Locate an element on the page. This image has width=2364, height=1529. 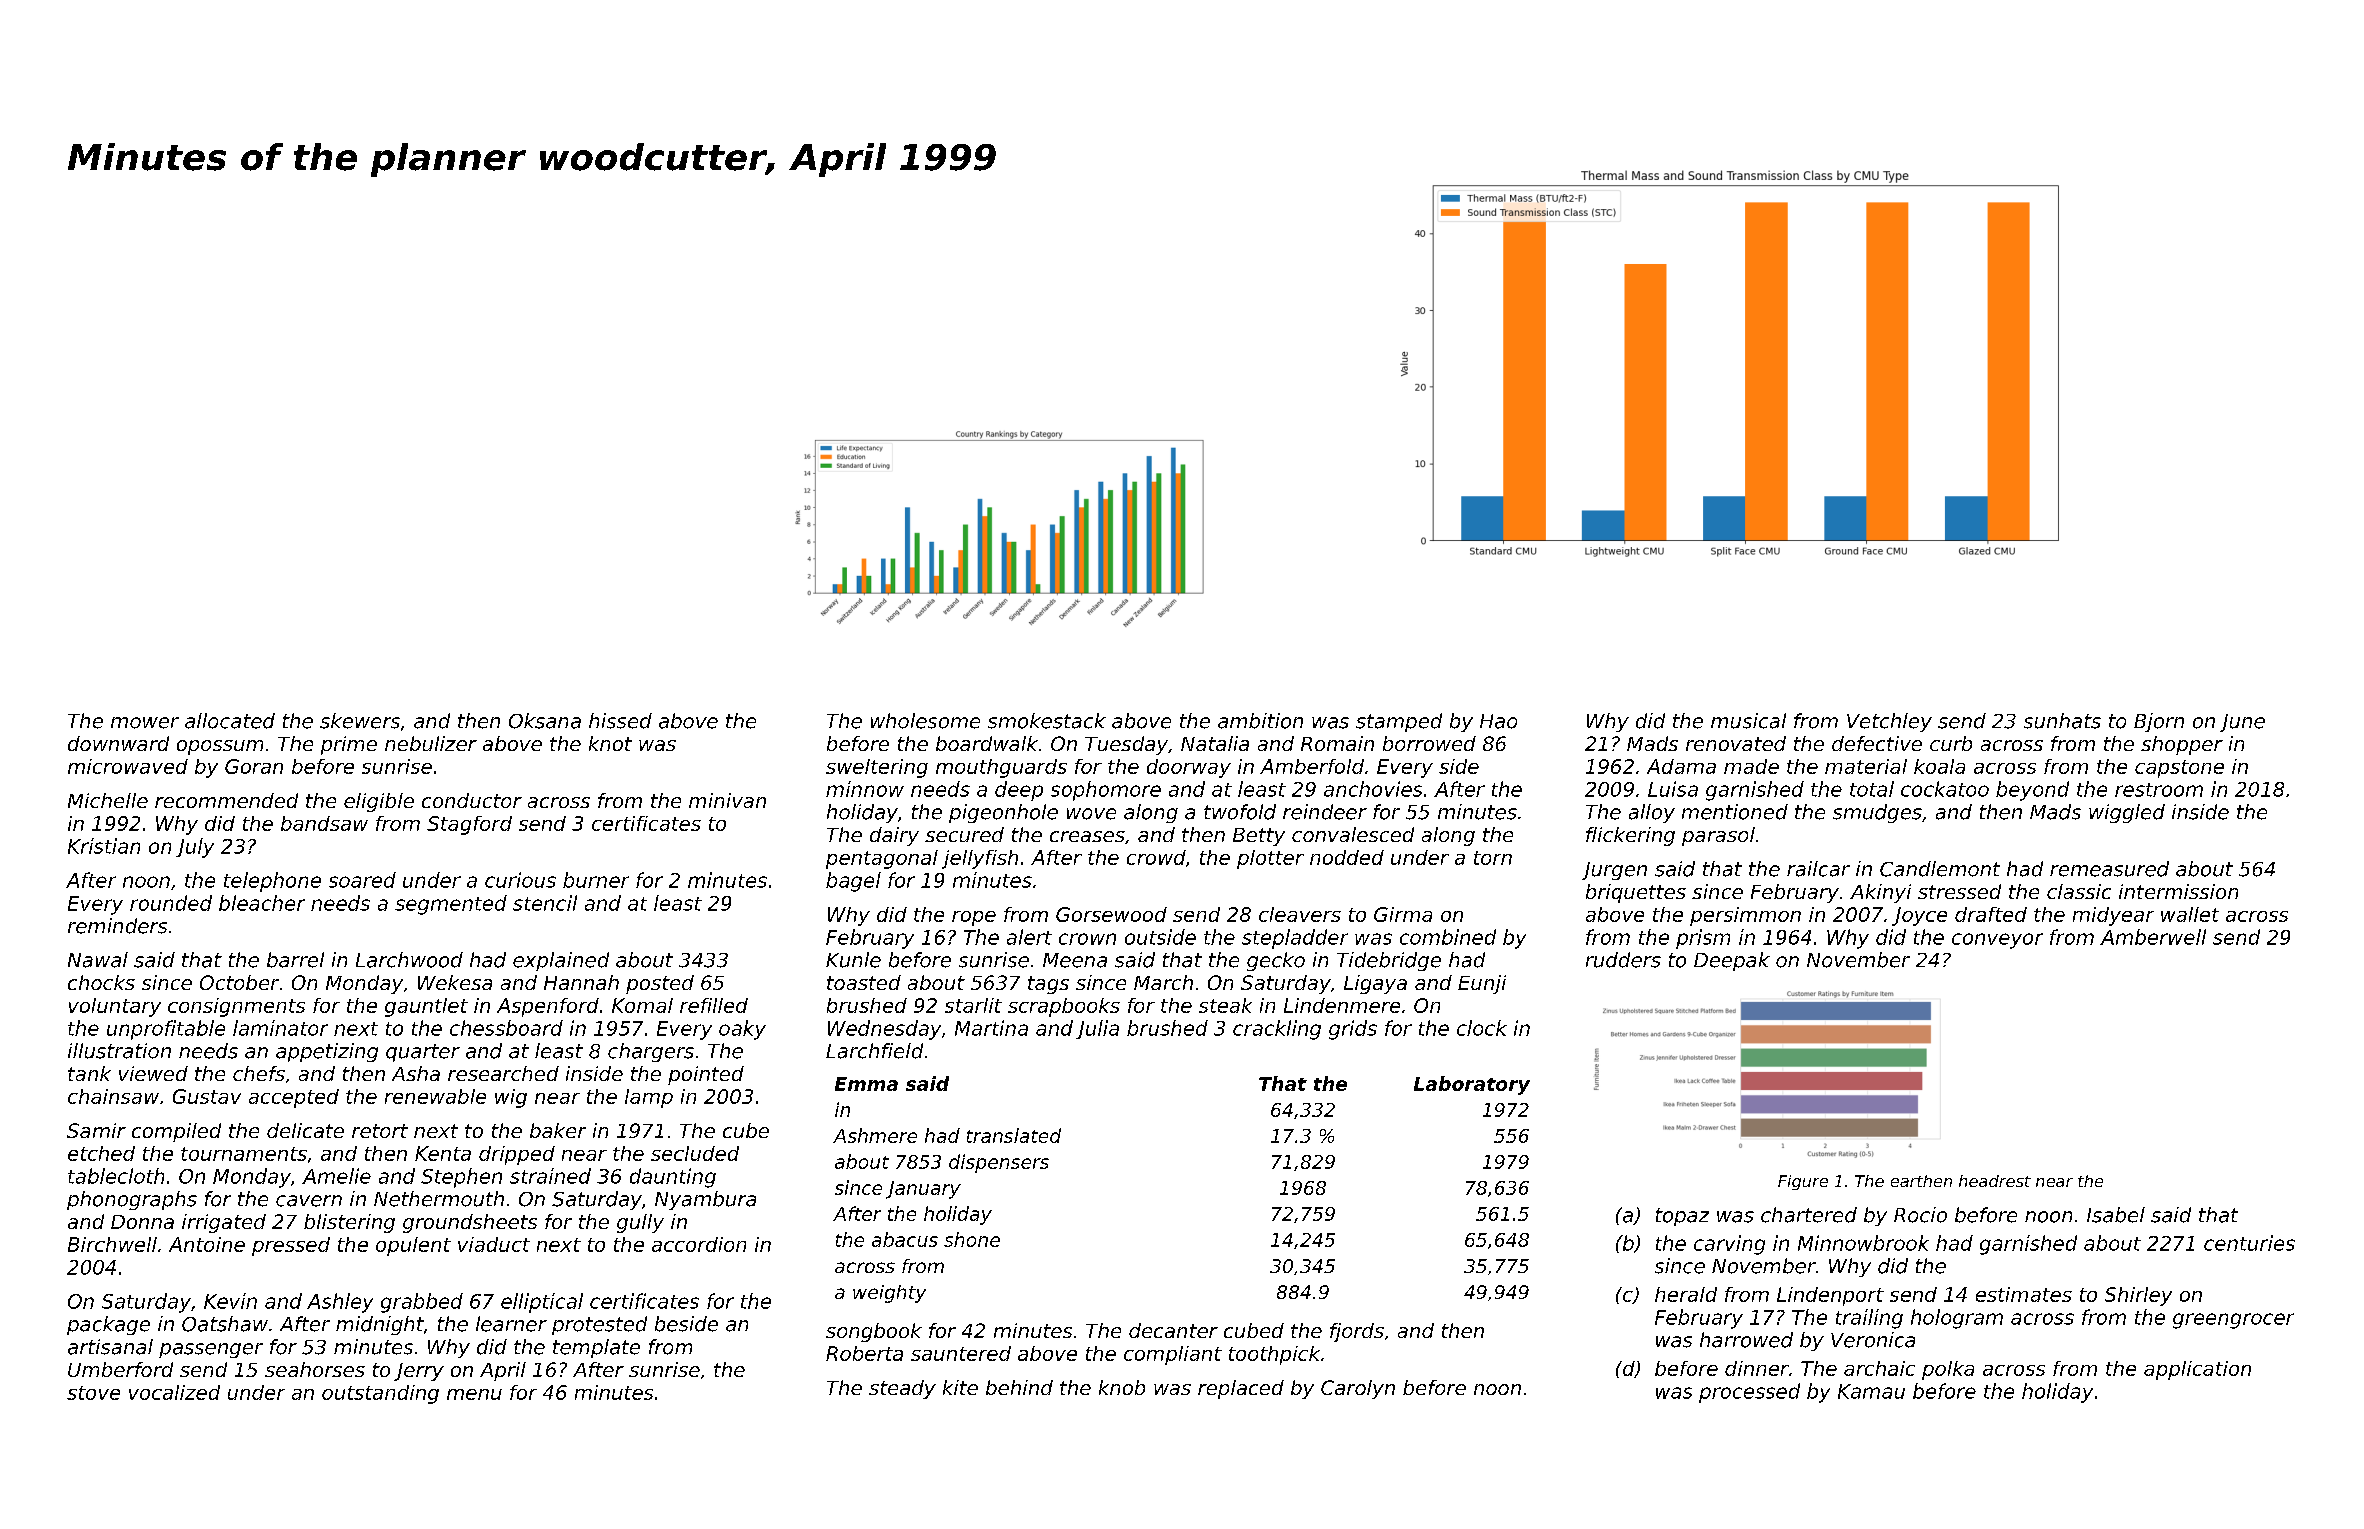
menu is located at coordinates (474, 1394).
